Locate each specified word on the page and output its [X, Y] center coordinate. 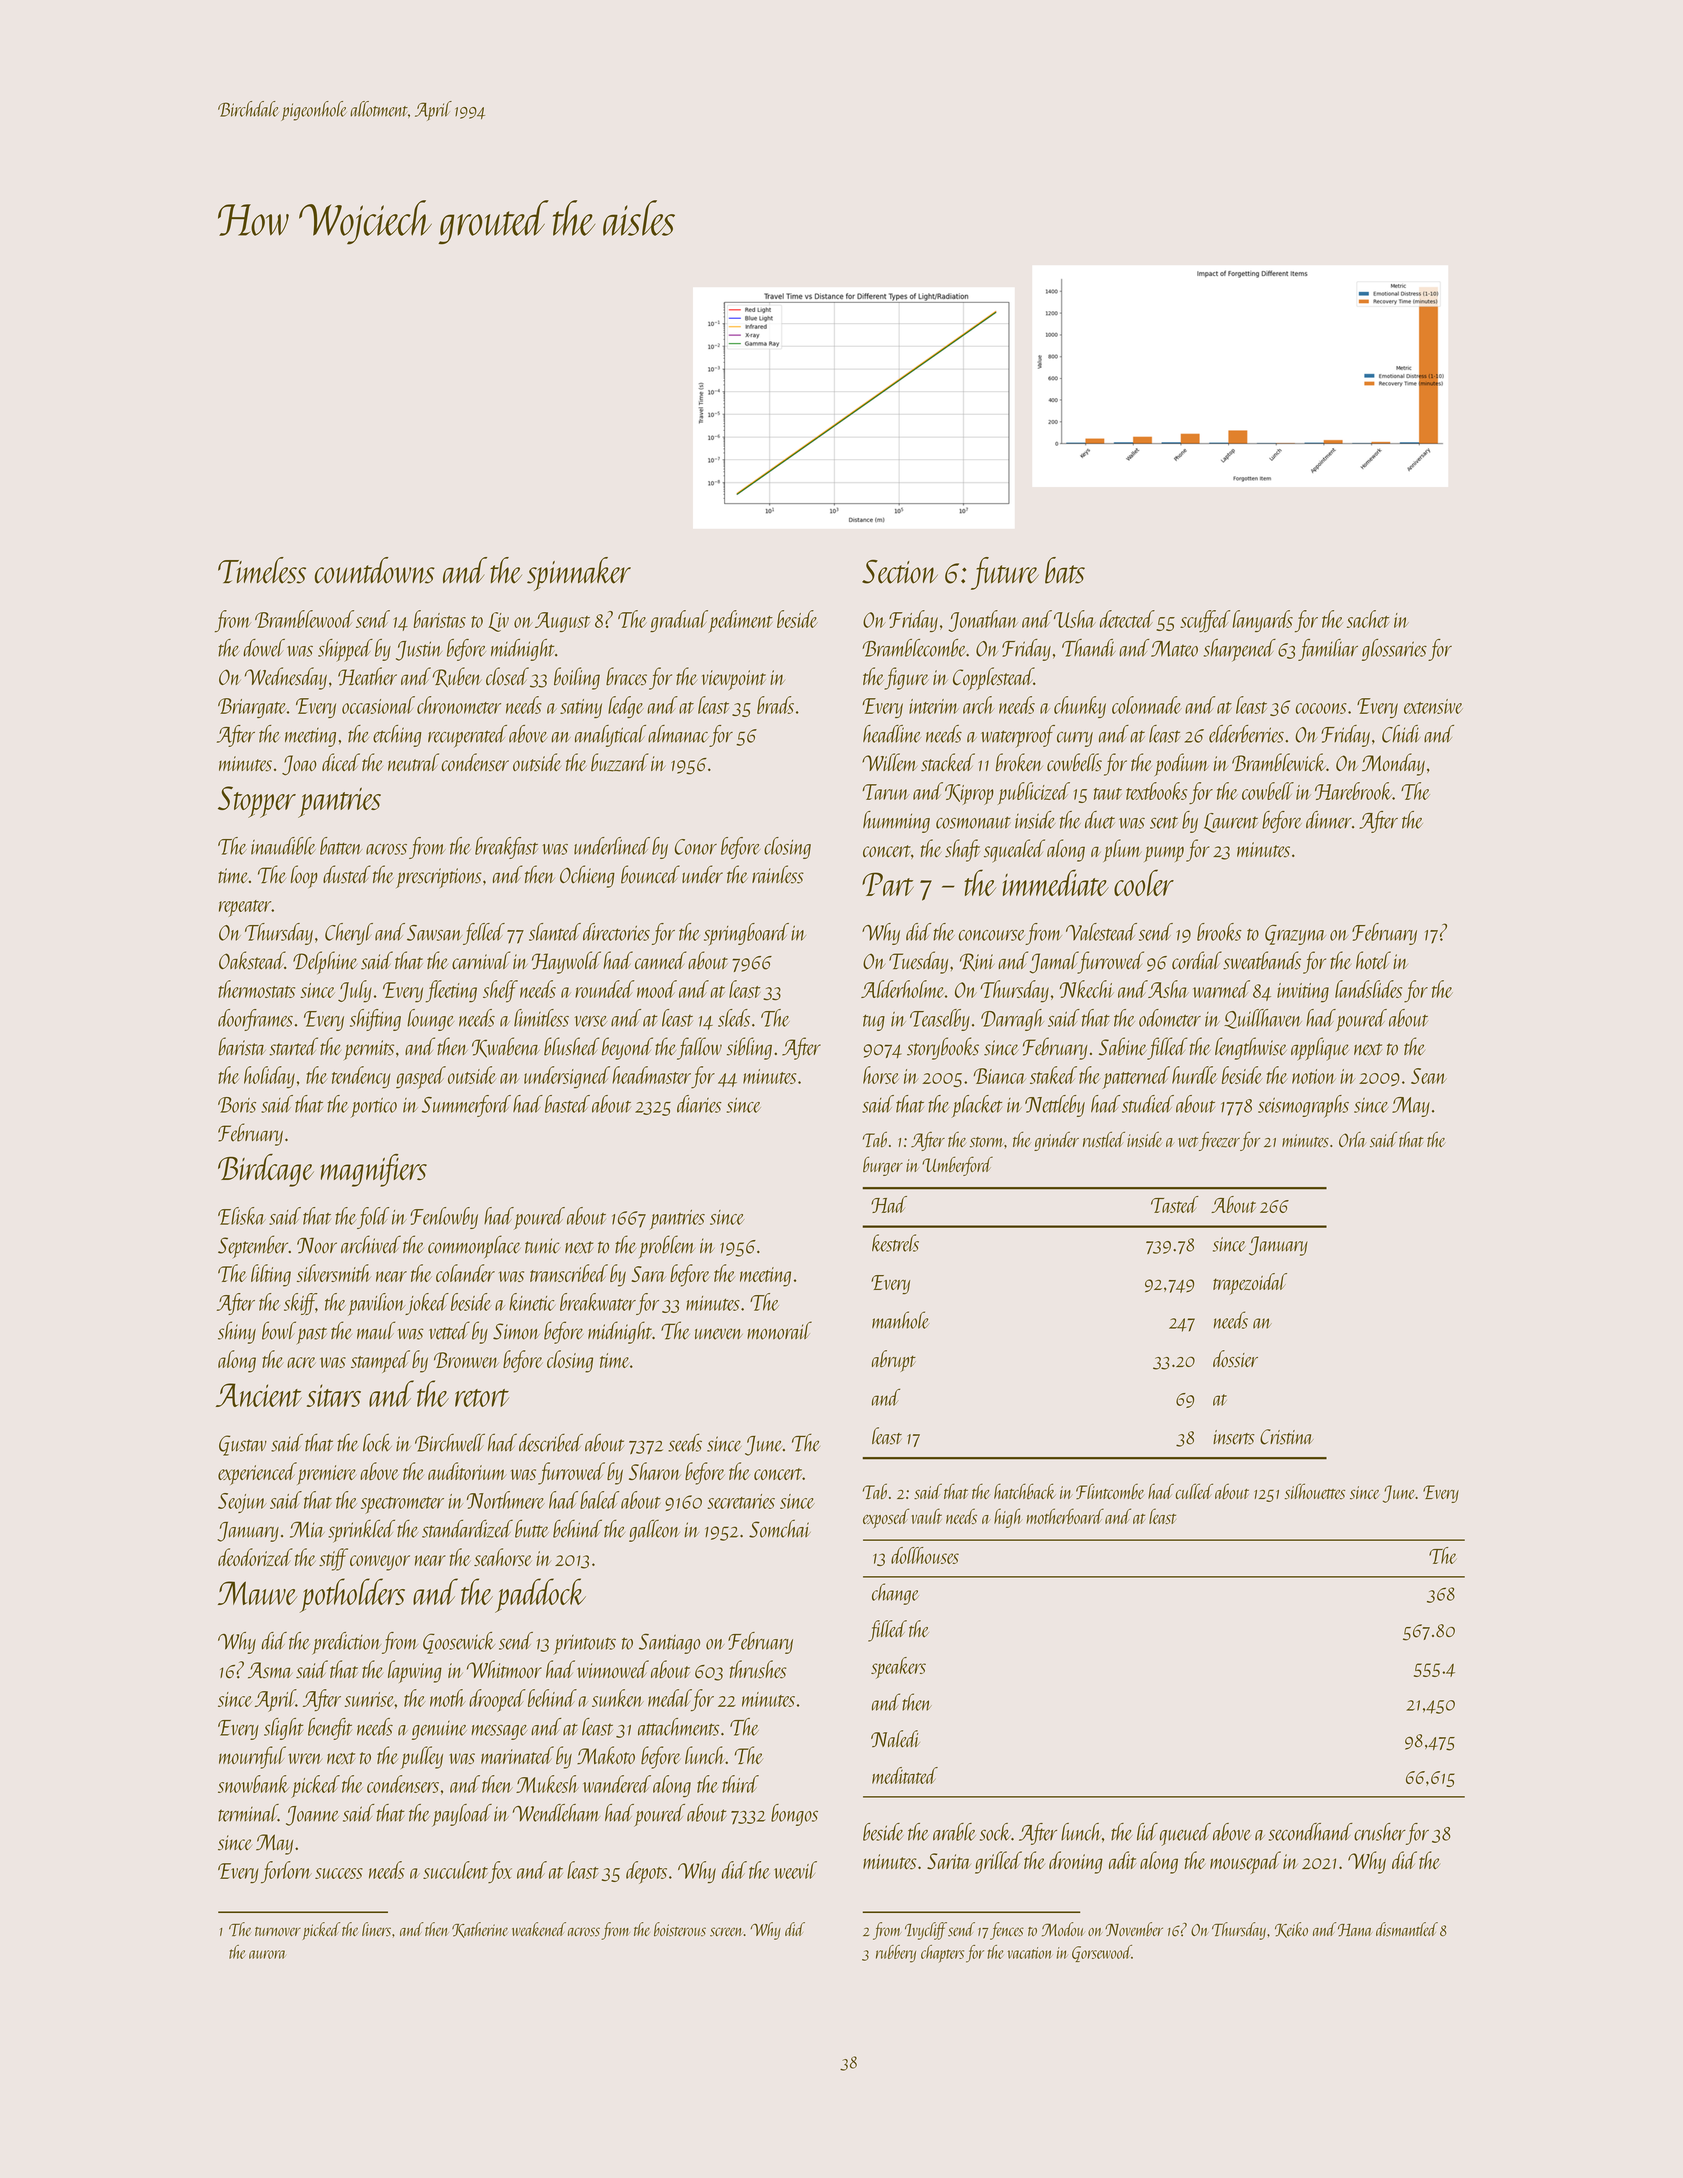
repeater [245, 908]
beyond [627, 1048]
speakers [898, 1668]
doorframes [255, 1020]
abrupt [894, 1361]
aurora [267, 1954]
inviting [1303, 993]
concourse [992, 935]
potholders [352, 1595]
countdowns [375, 570]
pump [1164, 854]
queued [1185, 1834]
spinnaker [579, 574]
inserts [1234, 1437]
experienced [257, 1473]
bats [1065, 570]
